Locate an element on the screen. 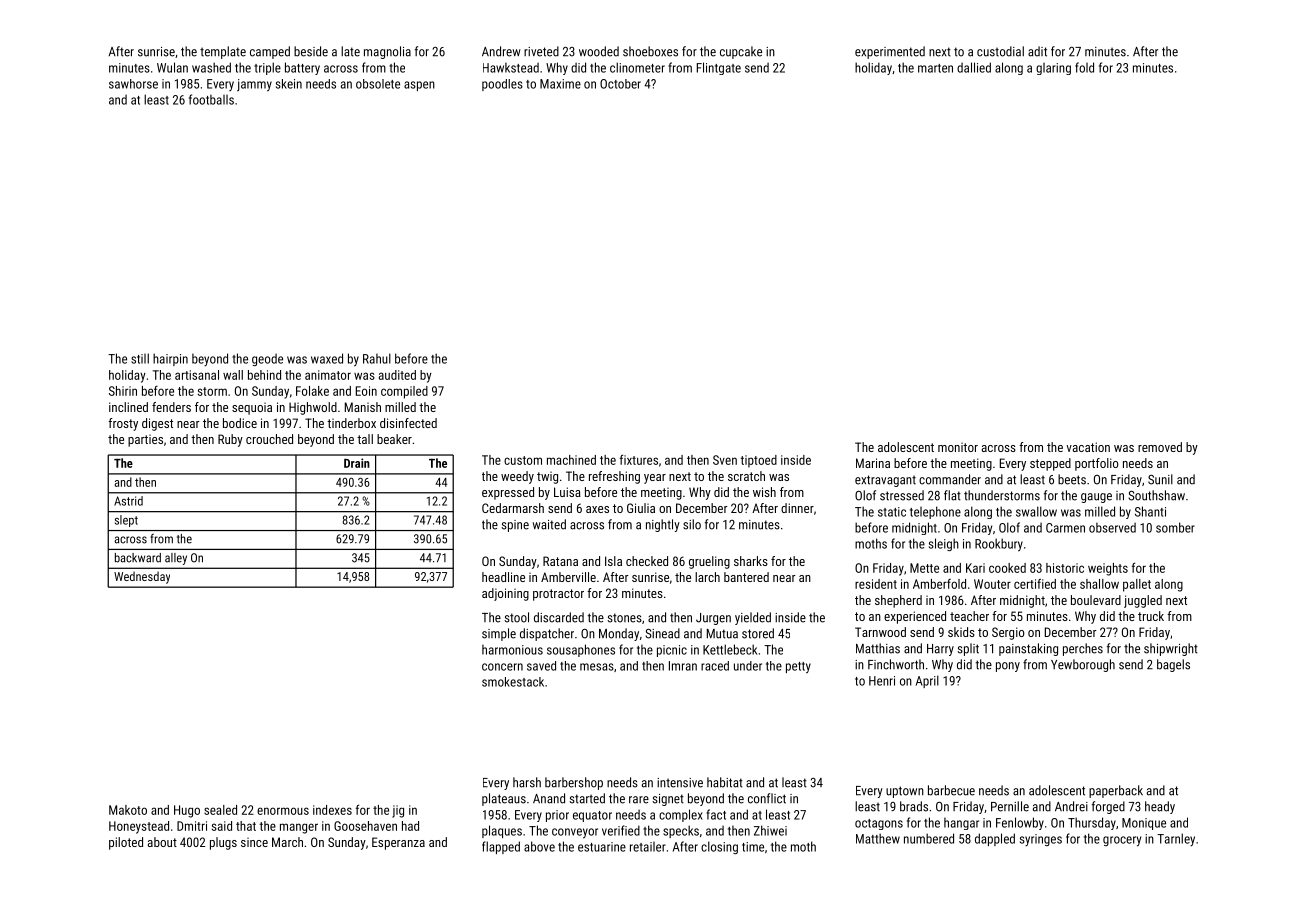 This screenshot has height=924, width=1308. camped is located at coordinates (270, 52).
